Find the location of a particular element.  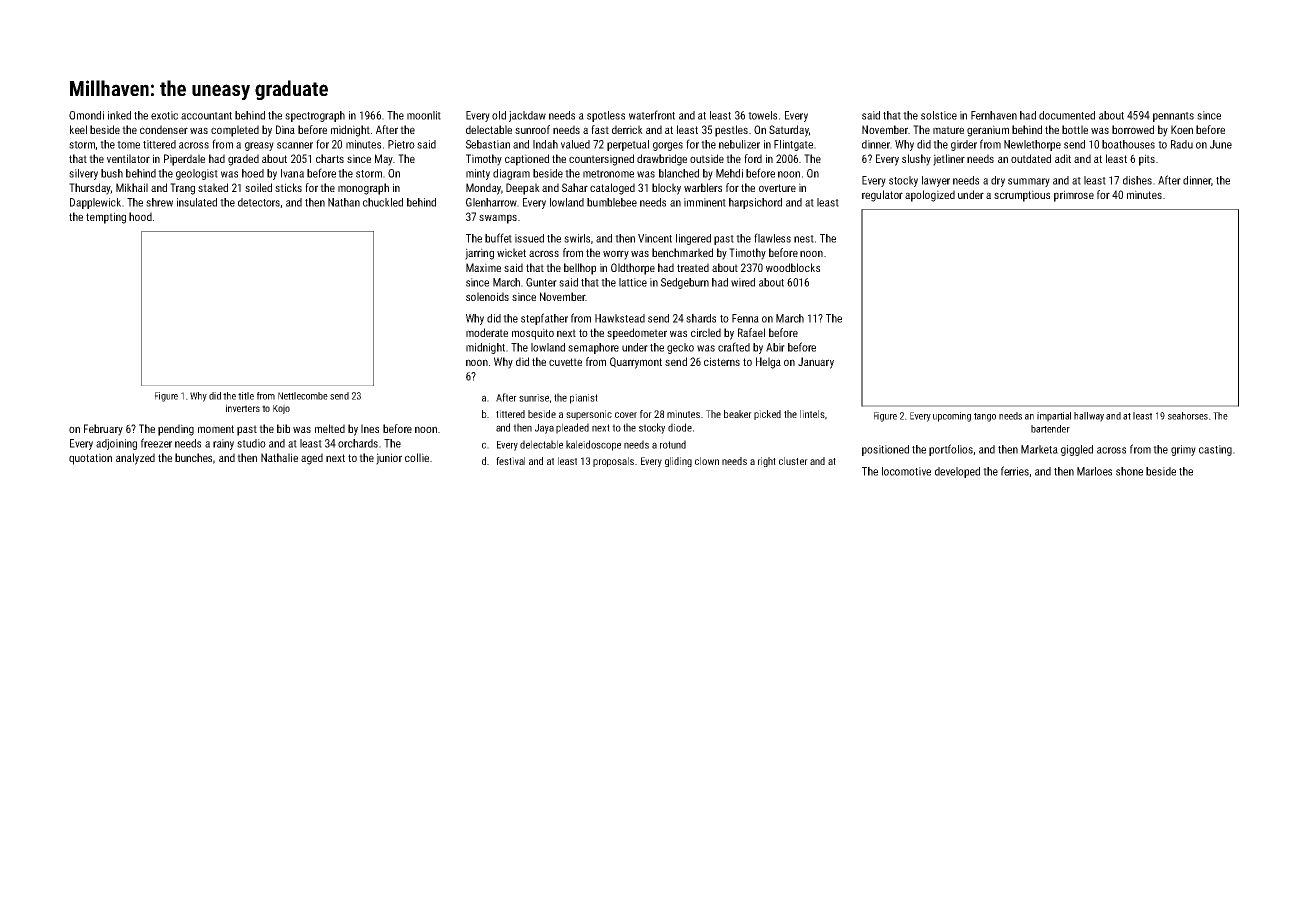

pleaded is located at coordinates (572, 428).
